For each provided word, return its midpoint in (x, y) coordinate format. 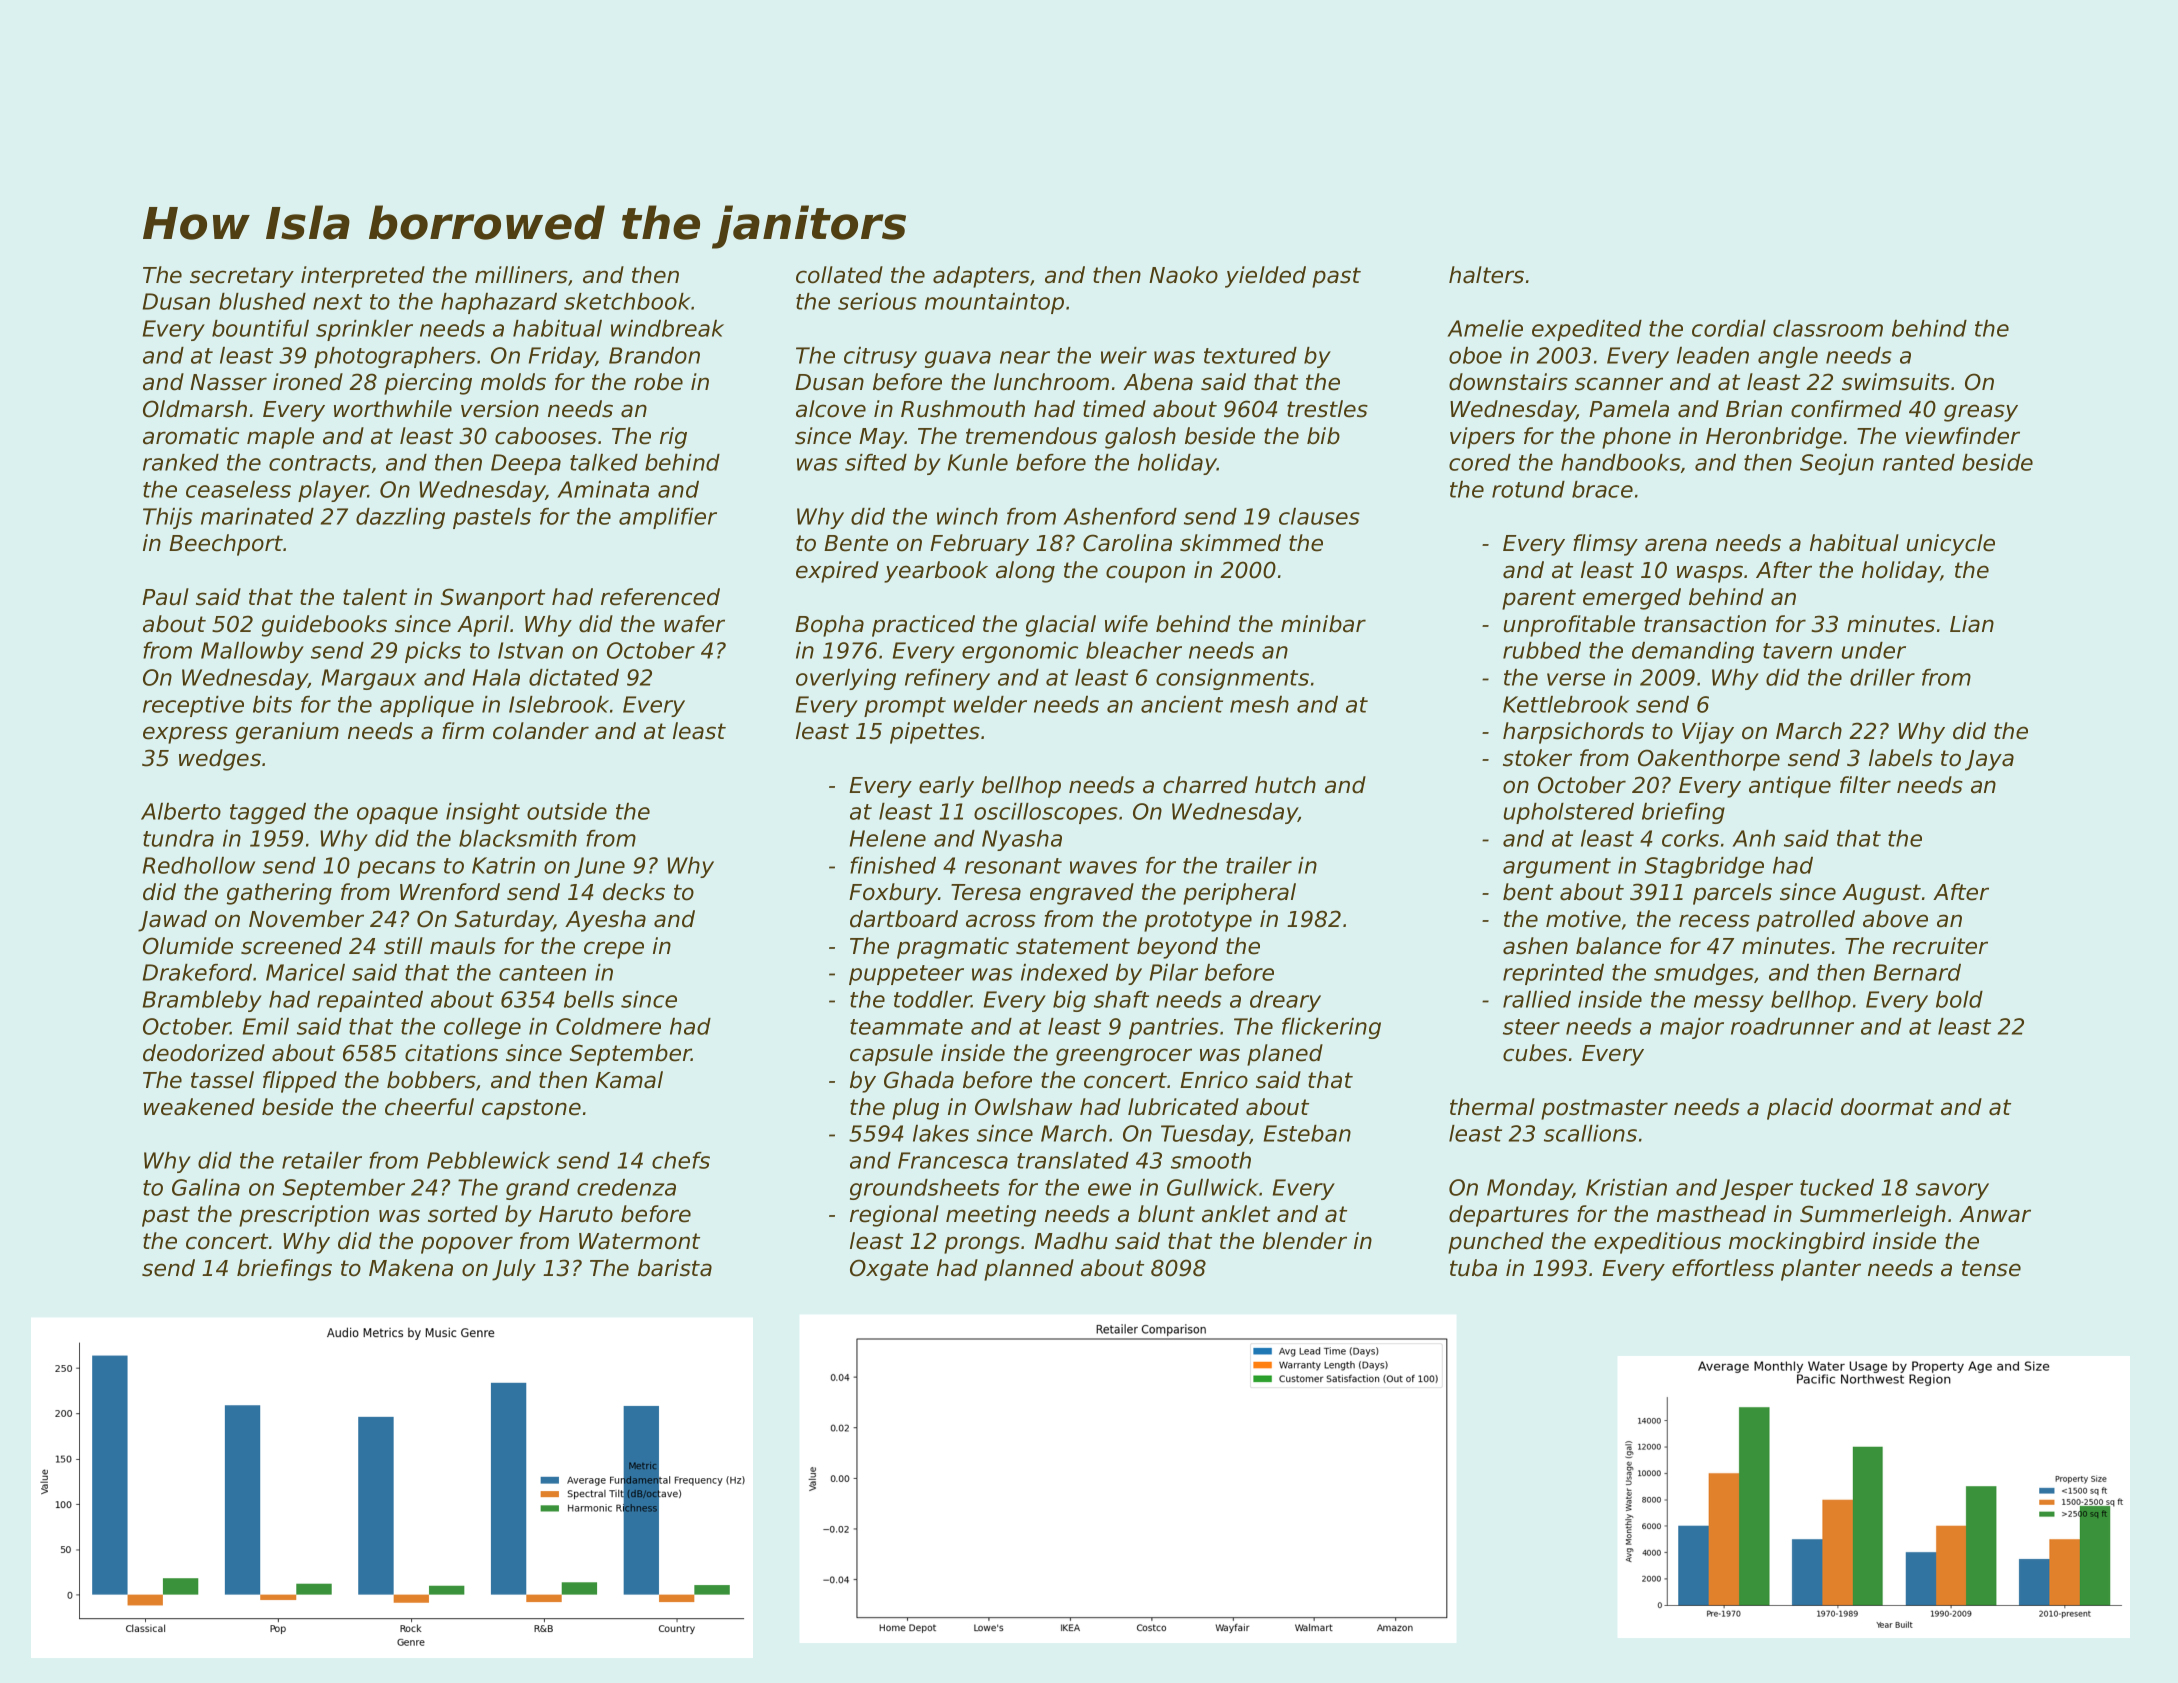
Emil (266, 1026)
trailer (1259, 865)
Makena (411, 1268)
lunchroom (1051, 382)
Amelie (1485, 328)
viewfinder (1962, 436)
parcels (1732, 894)
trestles (1327, 409)
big (1069, 1001)
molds (513, 382)
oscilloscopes (1046, 813)
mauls (463, 946)
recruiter (1940, 946)
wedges (220, 760)
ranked (181, 462)
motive (1583, 919)
